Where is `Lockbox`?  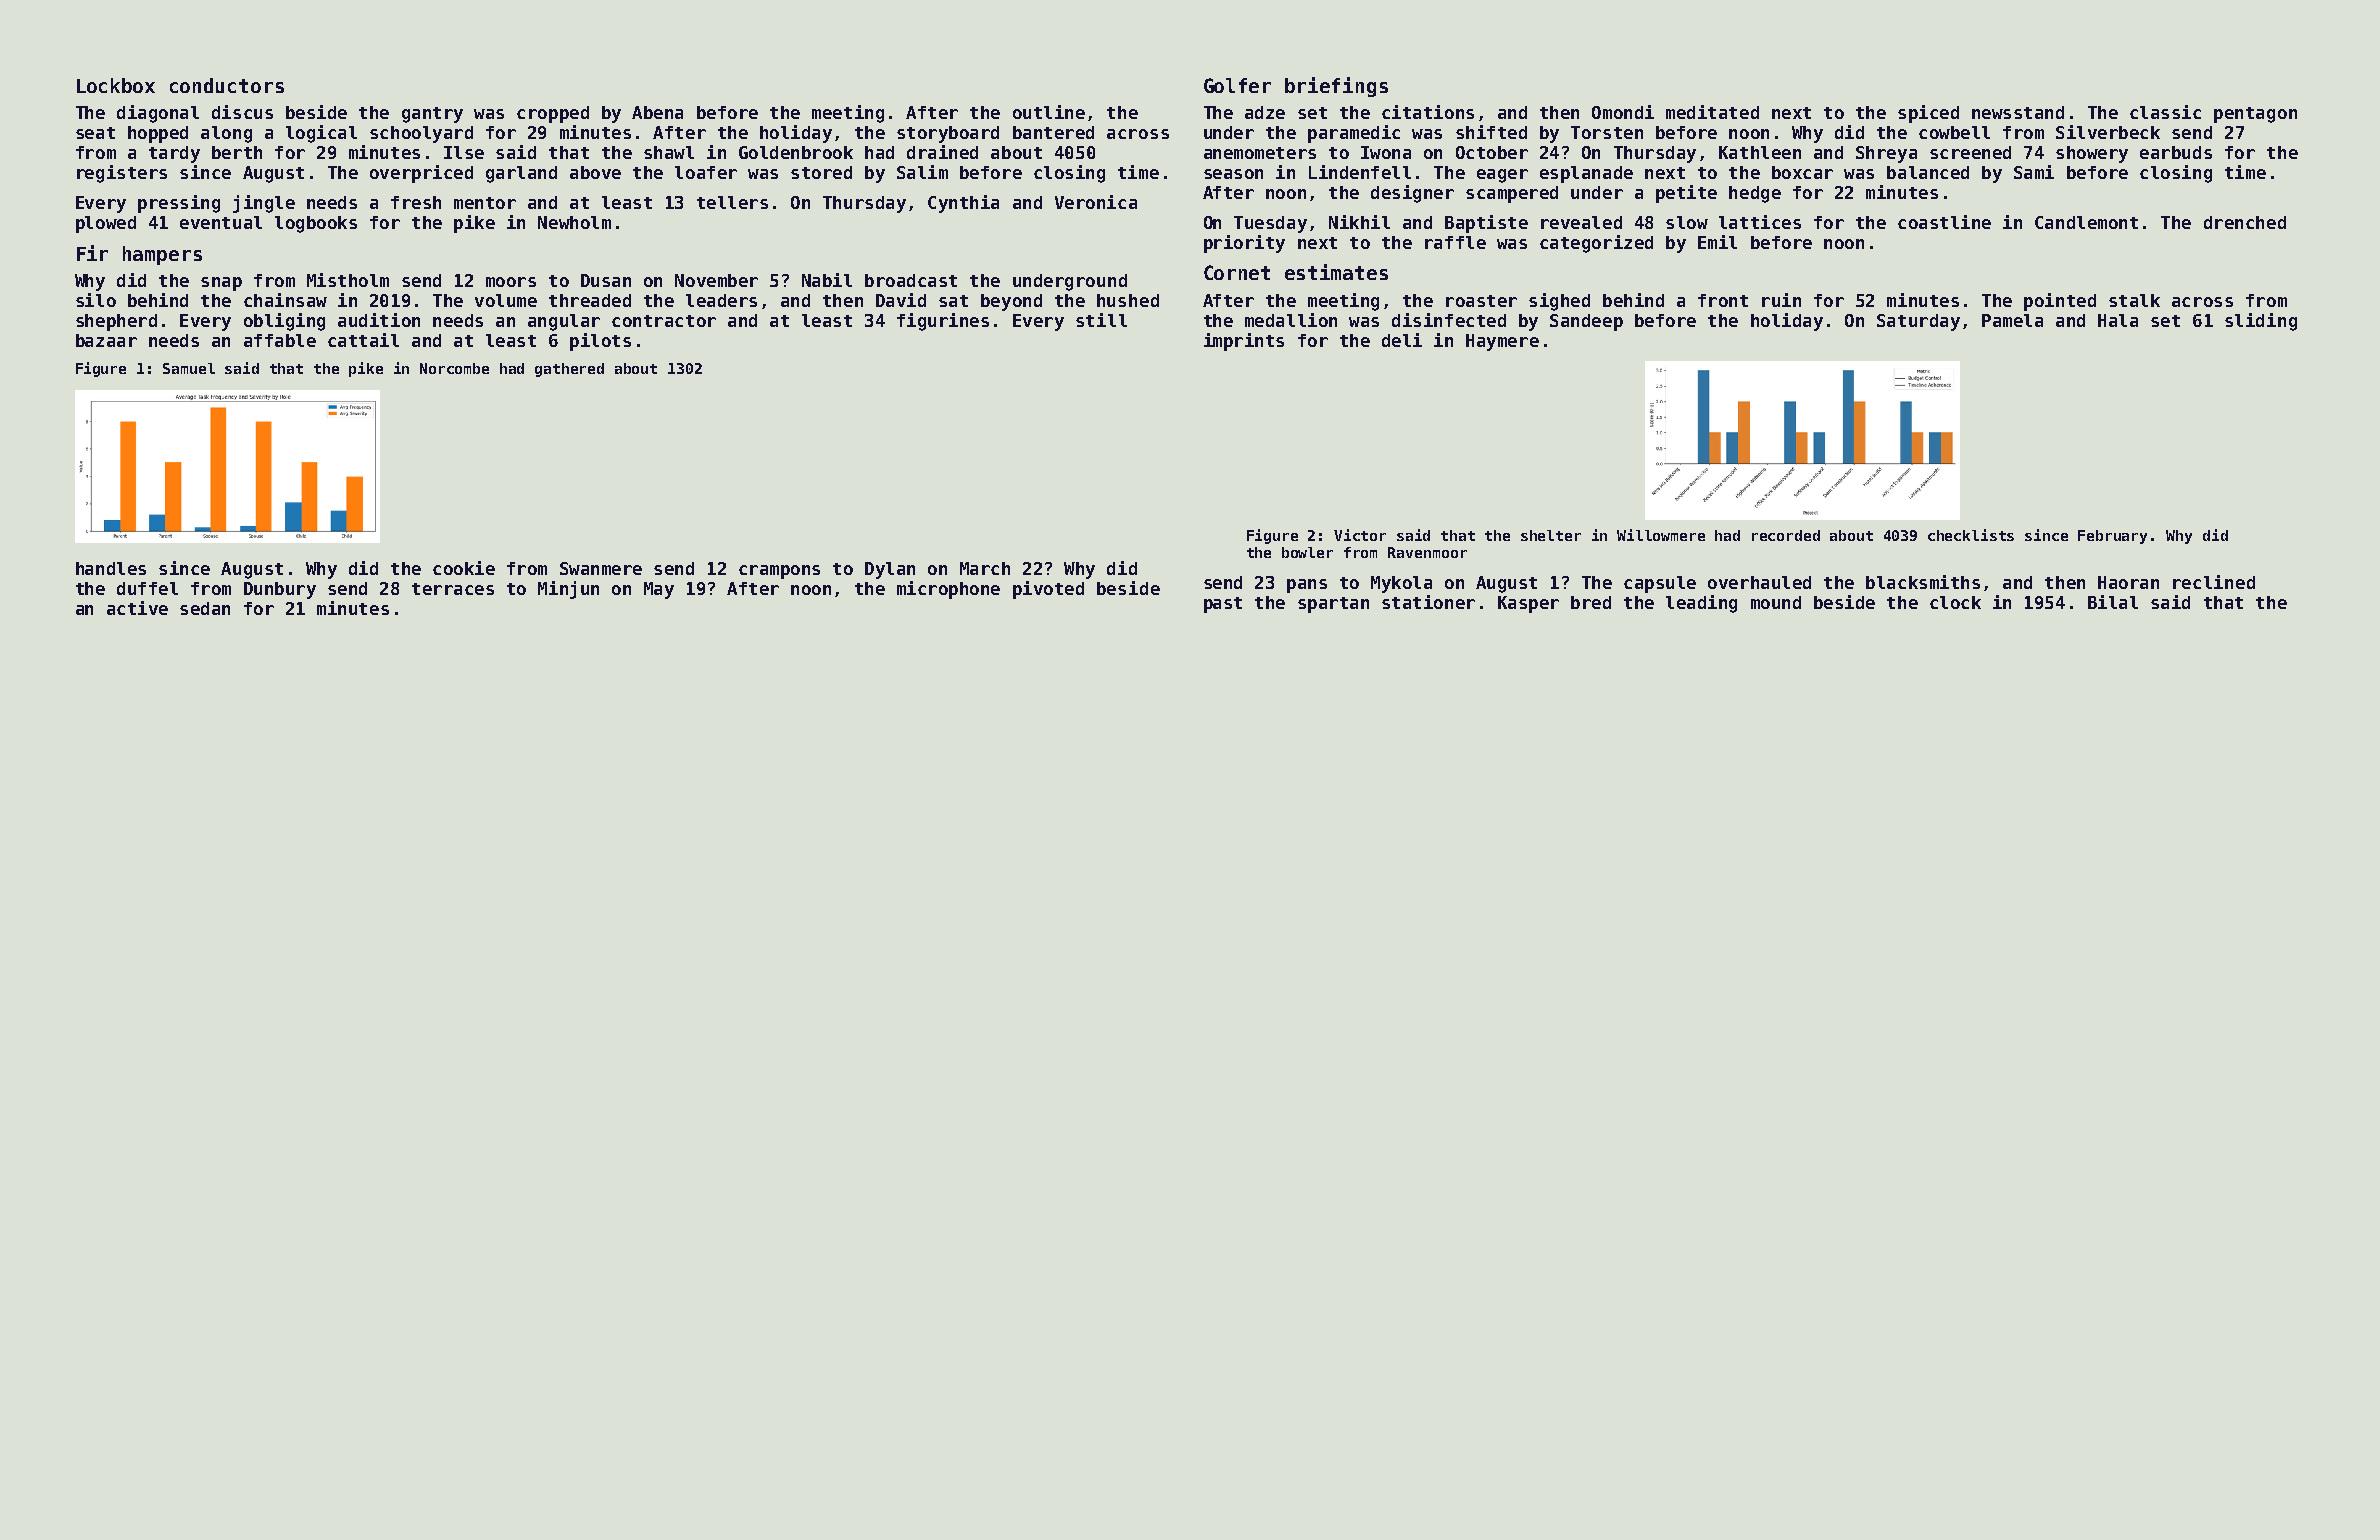
Lockbox is located at coordinates (116, 85).
